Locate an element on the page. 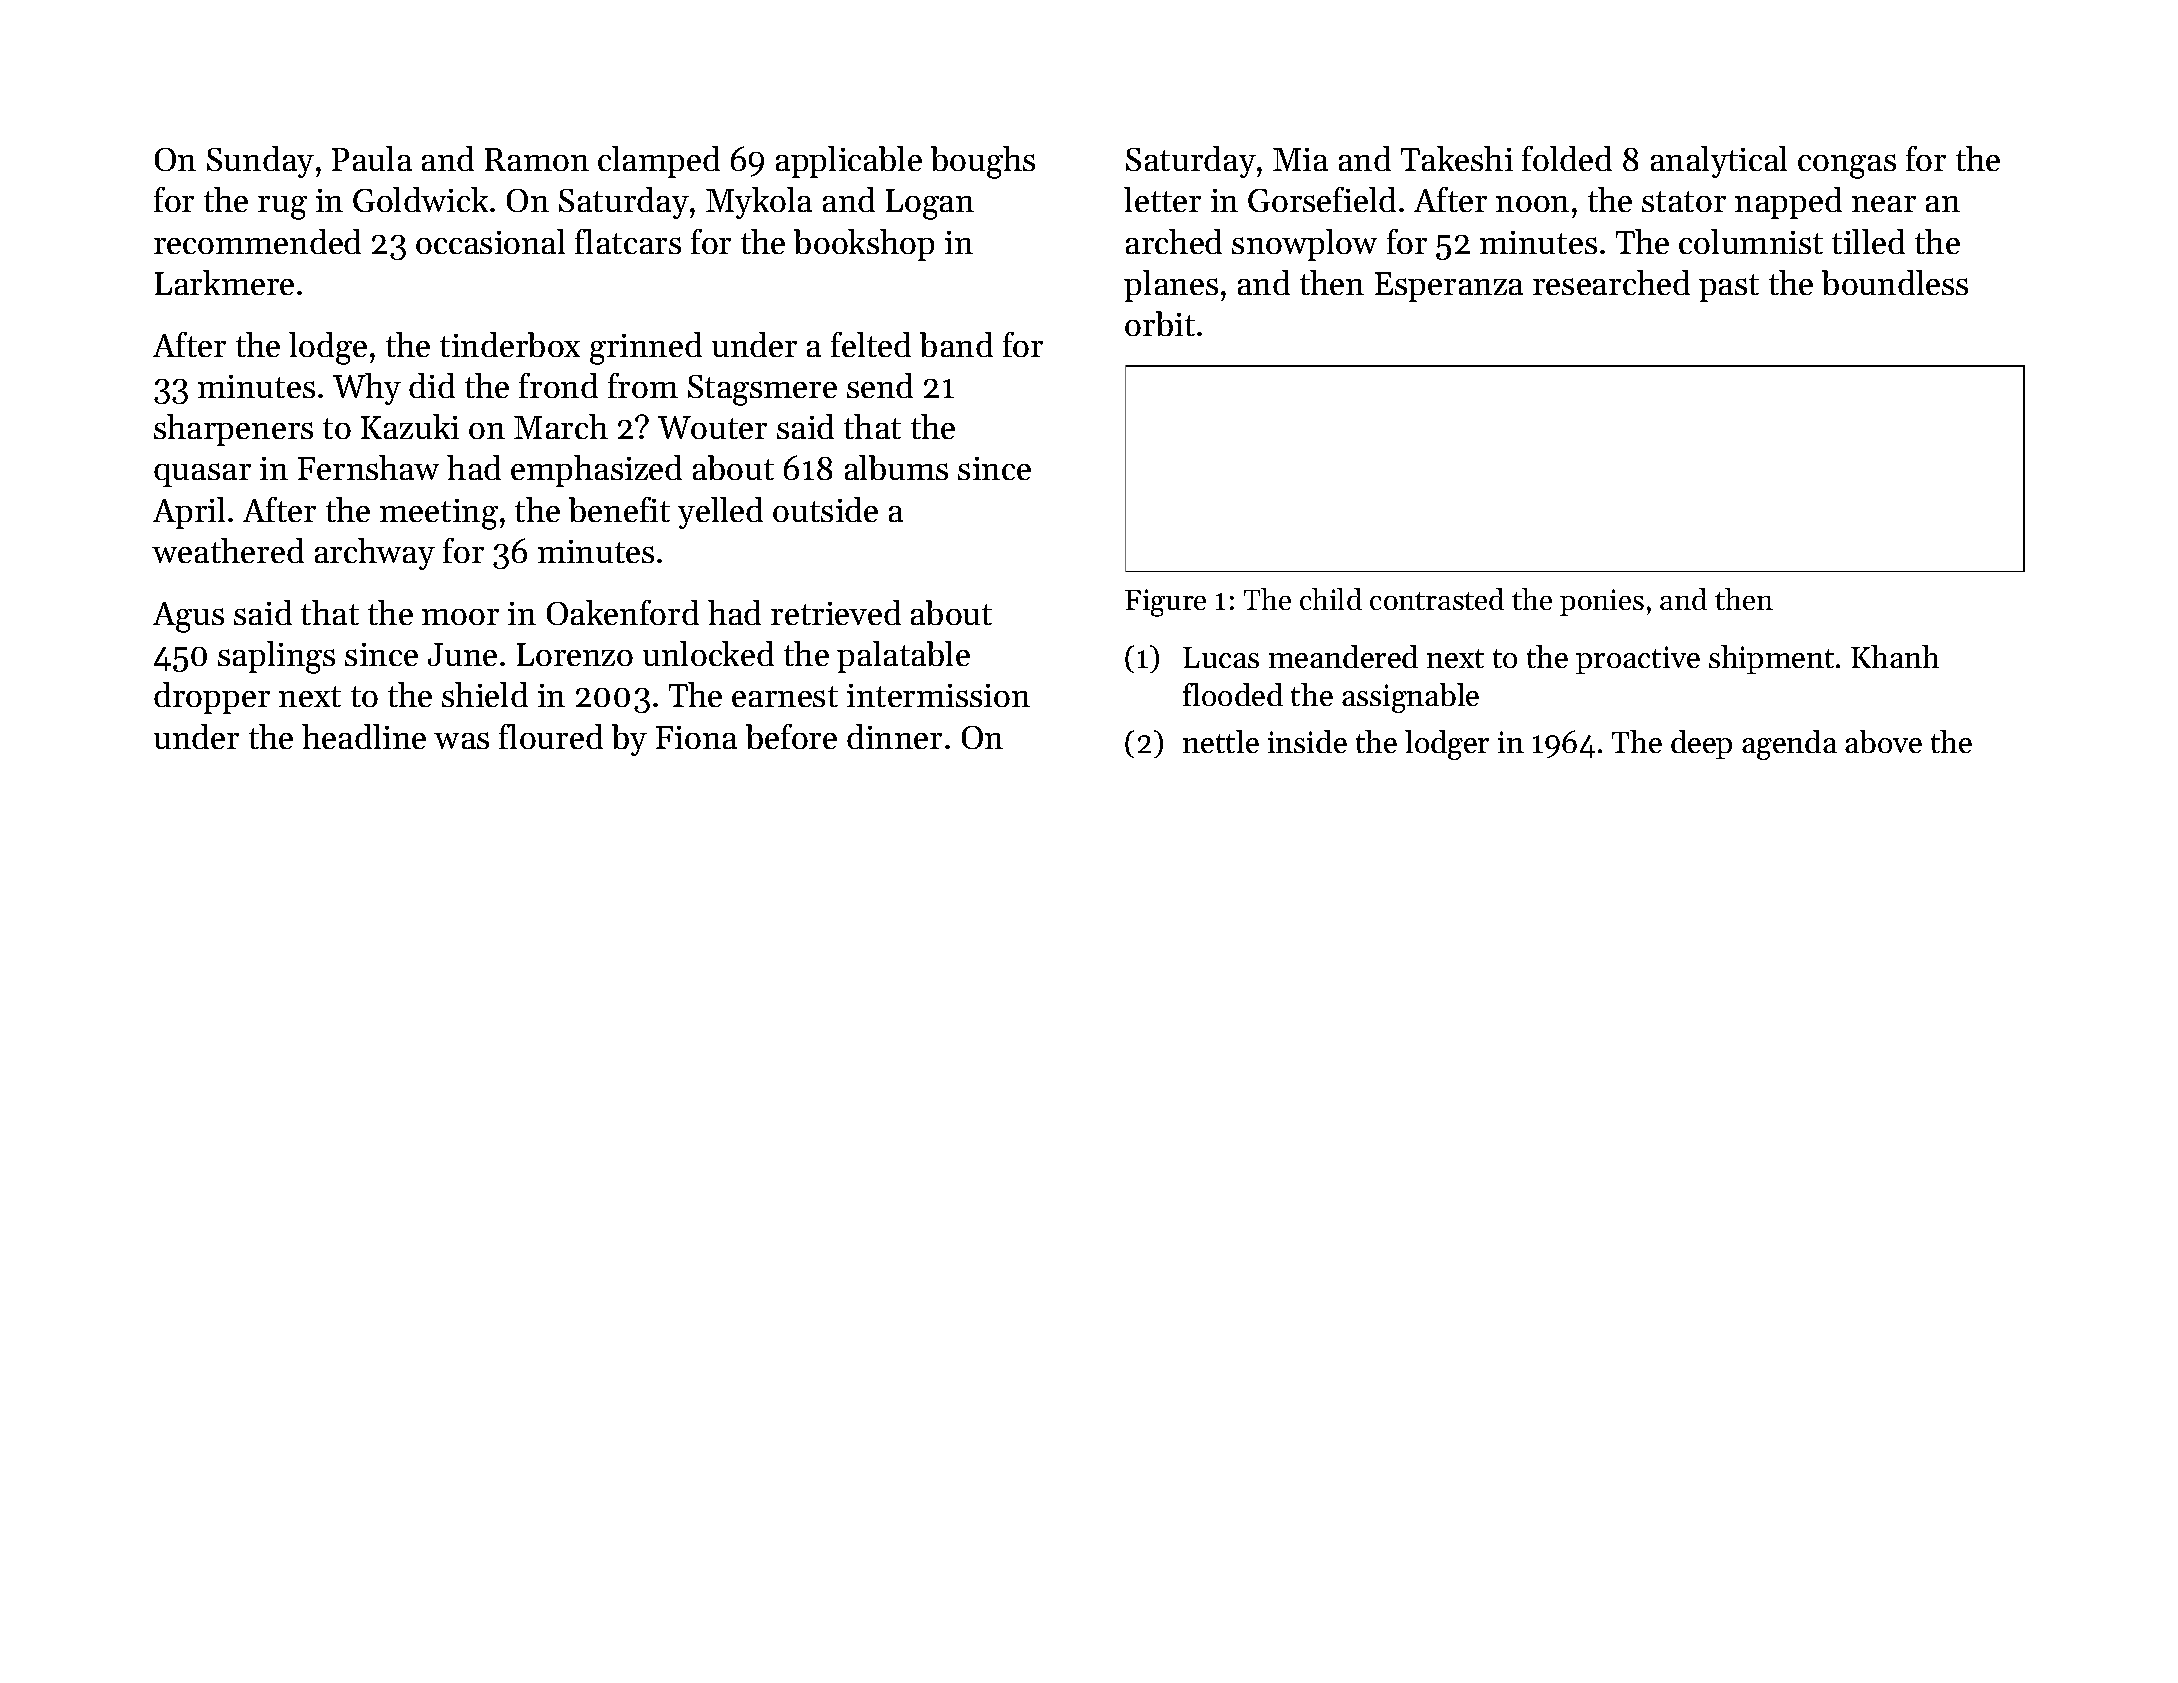 The width and height of the image is (2178, 1683). Oakenford is located at coordinates (623, 612).
